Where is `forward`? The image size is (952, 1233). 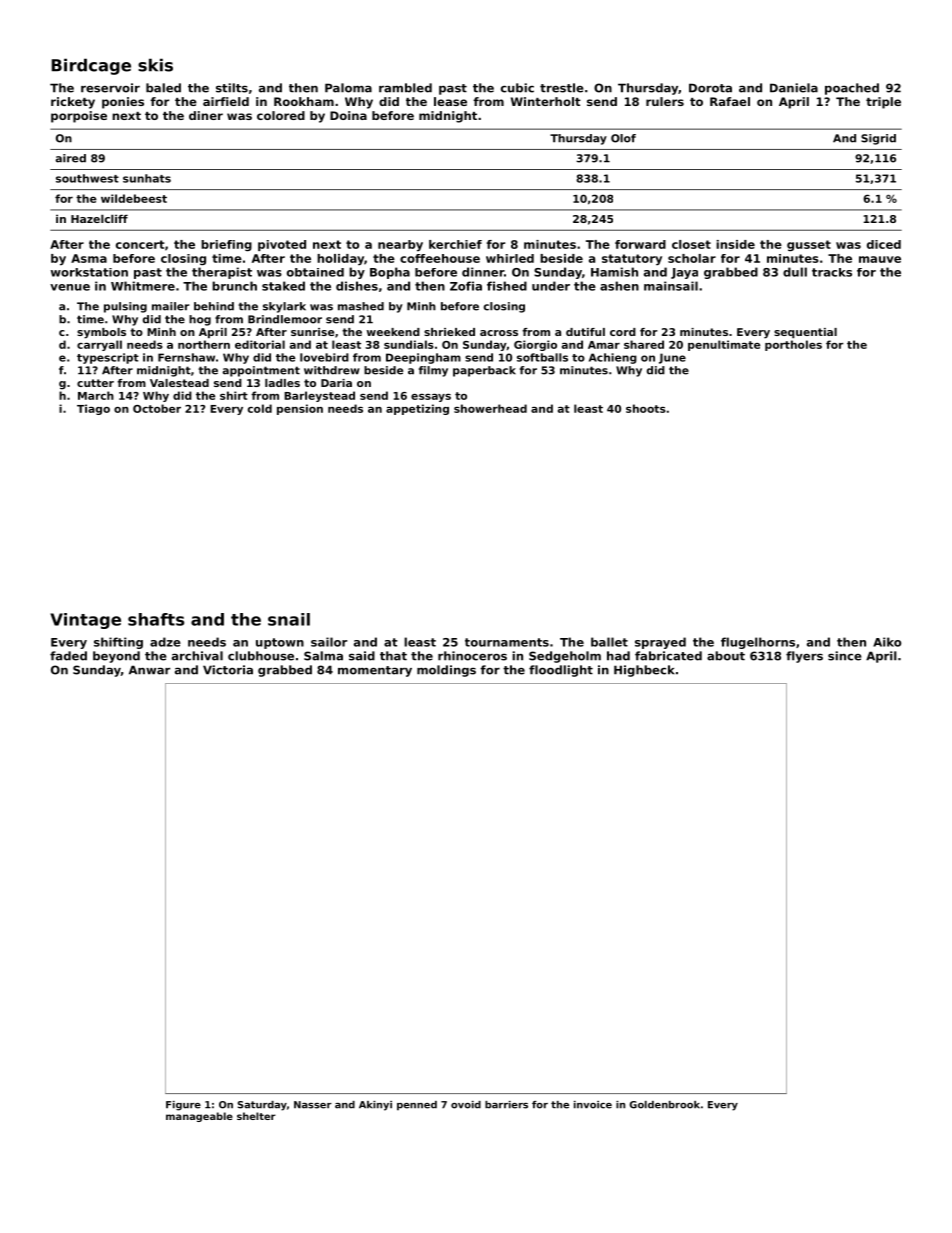 forward is located at coordinates (640, 244).
